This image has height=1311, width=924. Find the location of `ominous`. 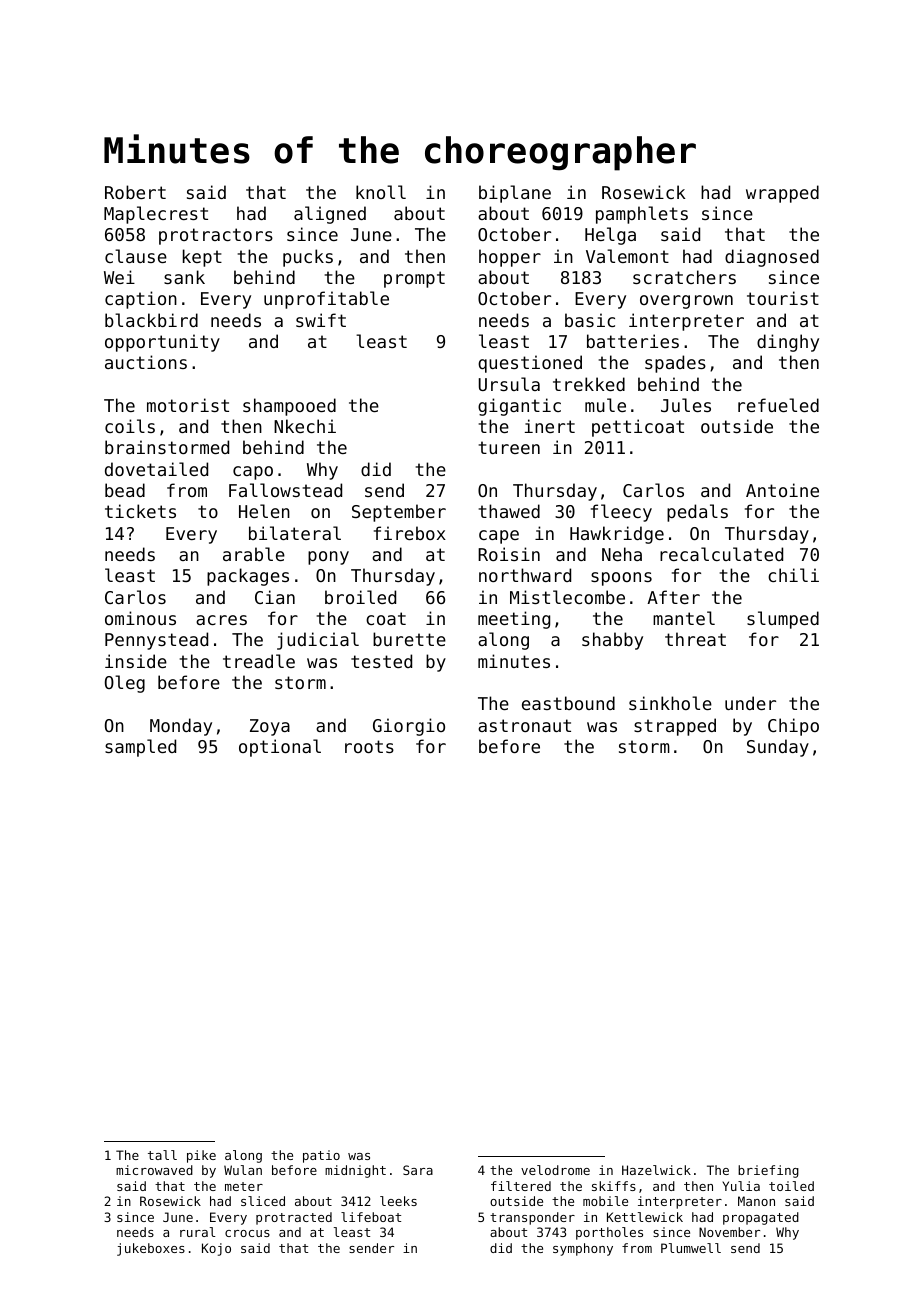

ominous is located at coordinates (140, 618).
